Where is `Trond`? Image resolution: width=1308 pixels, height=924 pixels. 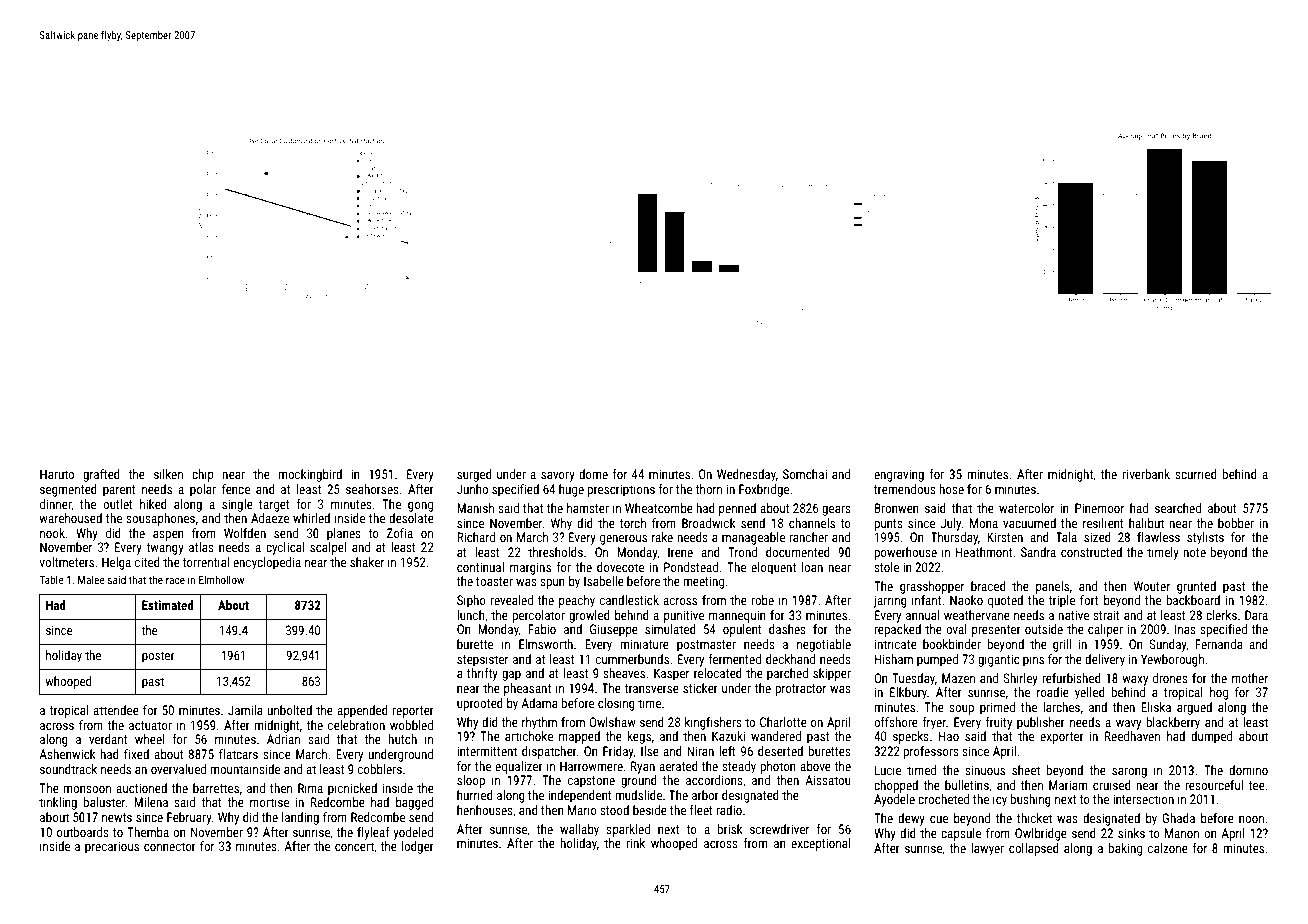 Trond is located at coordinates (742, 552).
